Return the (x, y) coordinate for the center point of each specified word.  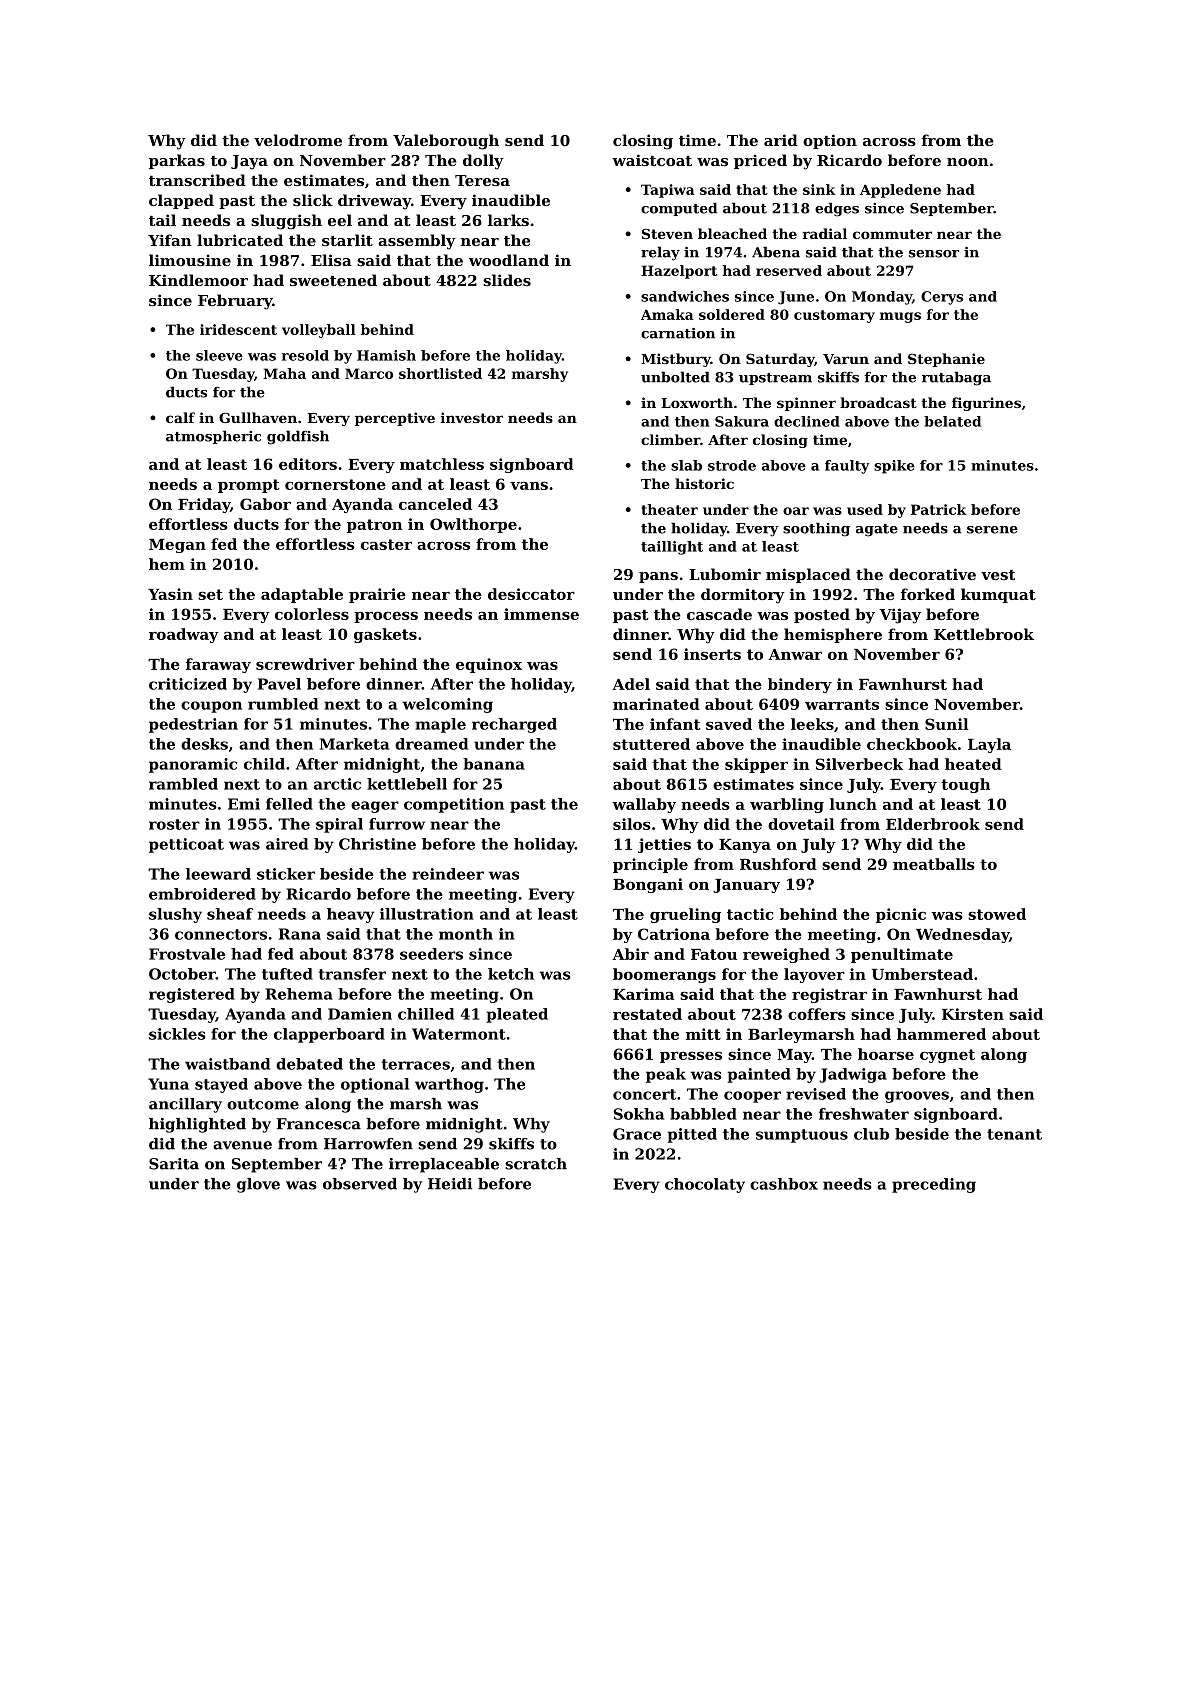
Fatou (714, 954)
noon (968, 162)
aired (287, 844)
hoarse (886, 1054)
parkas (177, 161)
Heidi (450, 1184)
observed (360, 1184)
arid (781, 140)
